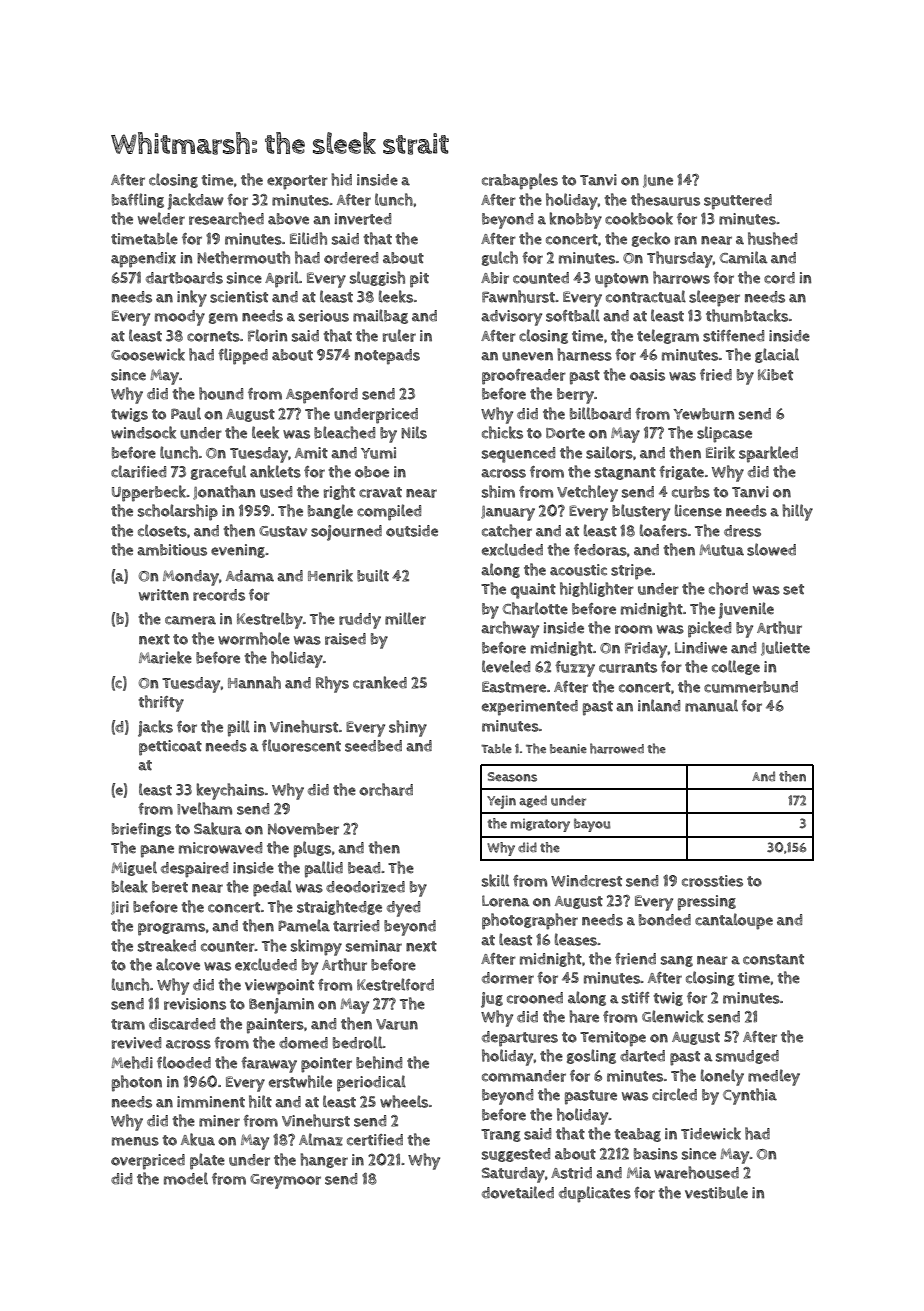 The width and height of the screenshot is (924, 1311). I want to click on cantaloupe, so click(734, 921).
